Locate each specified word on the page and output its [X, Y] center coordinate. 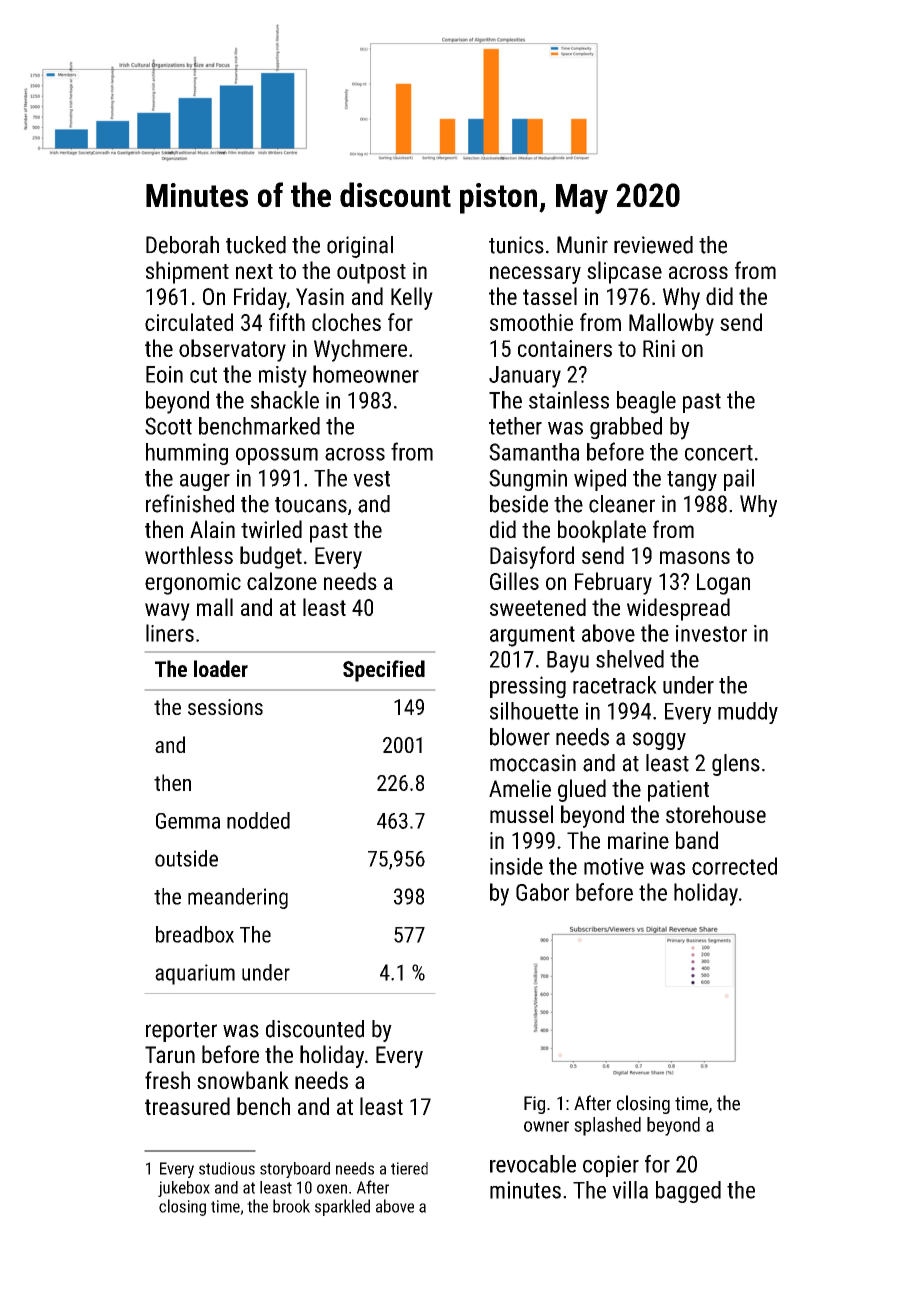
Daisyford [532, 557]
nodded [258, 820]
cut [203, 375]
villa [630, 1190]
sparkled [342, 1207]
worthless [189, 555]
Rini [659, 348]
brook [291, 1206]
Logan [723, 584]
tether [515, 426]
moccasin [533, 763]
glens [736, 765]
